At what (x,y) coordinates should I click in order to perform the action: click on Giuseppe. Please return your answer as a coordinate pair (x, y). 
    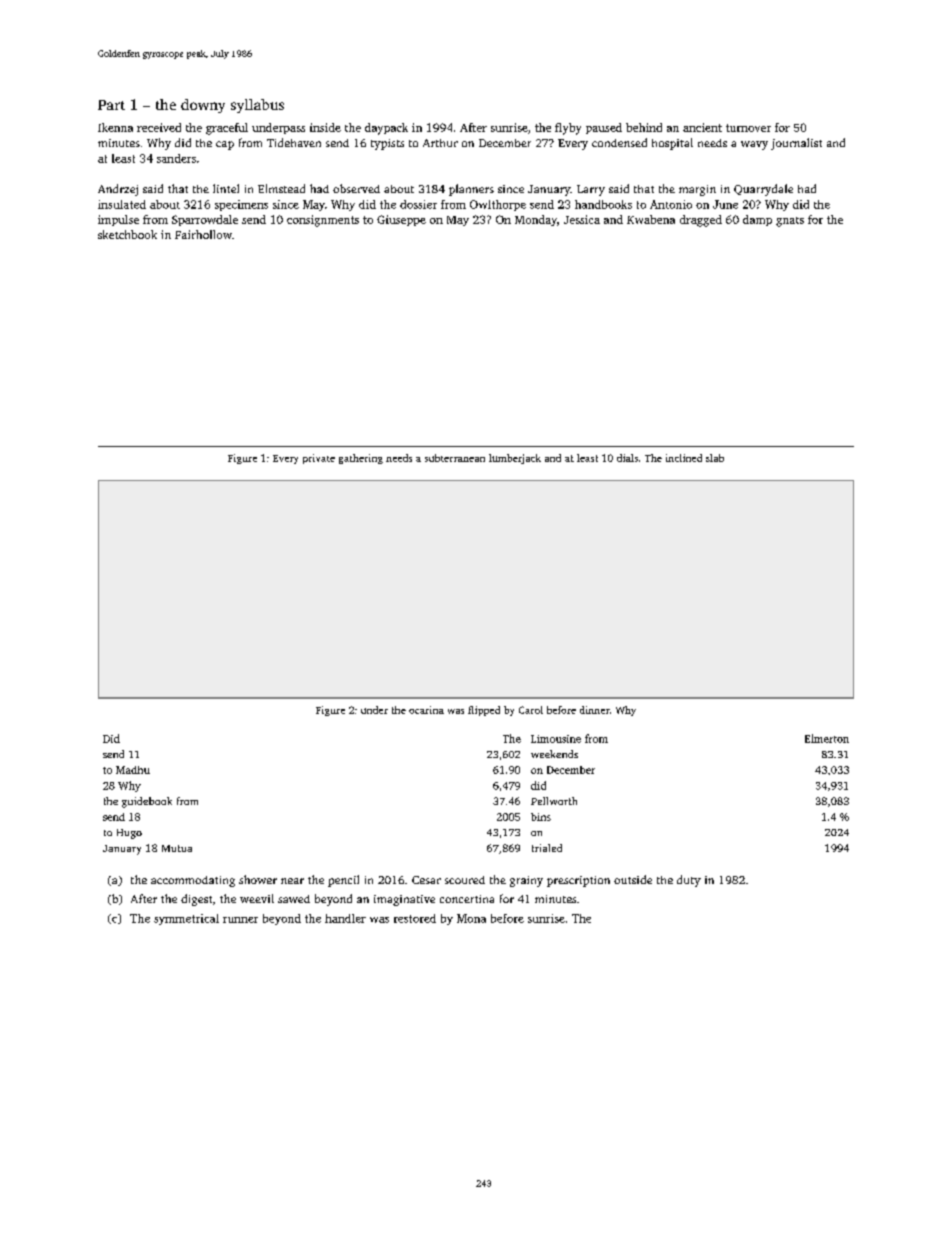
    Looking at the image, I should click on (401, 220).
